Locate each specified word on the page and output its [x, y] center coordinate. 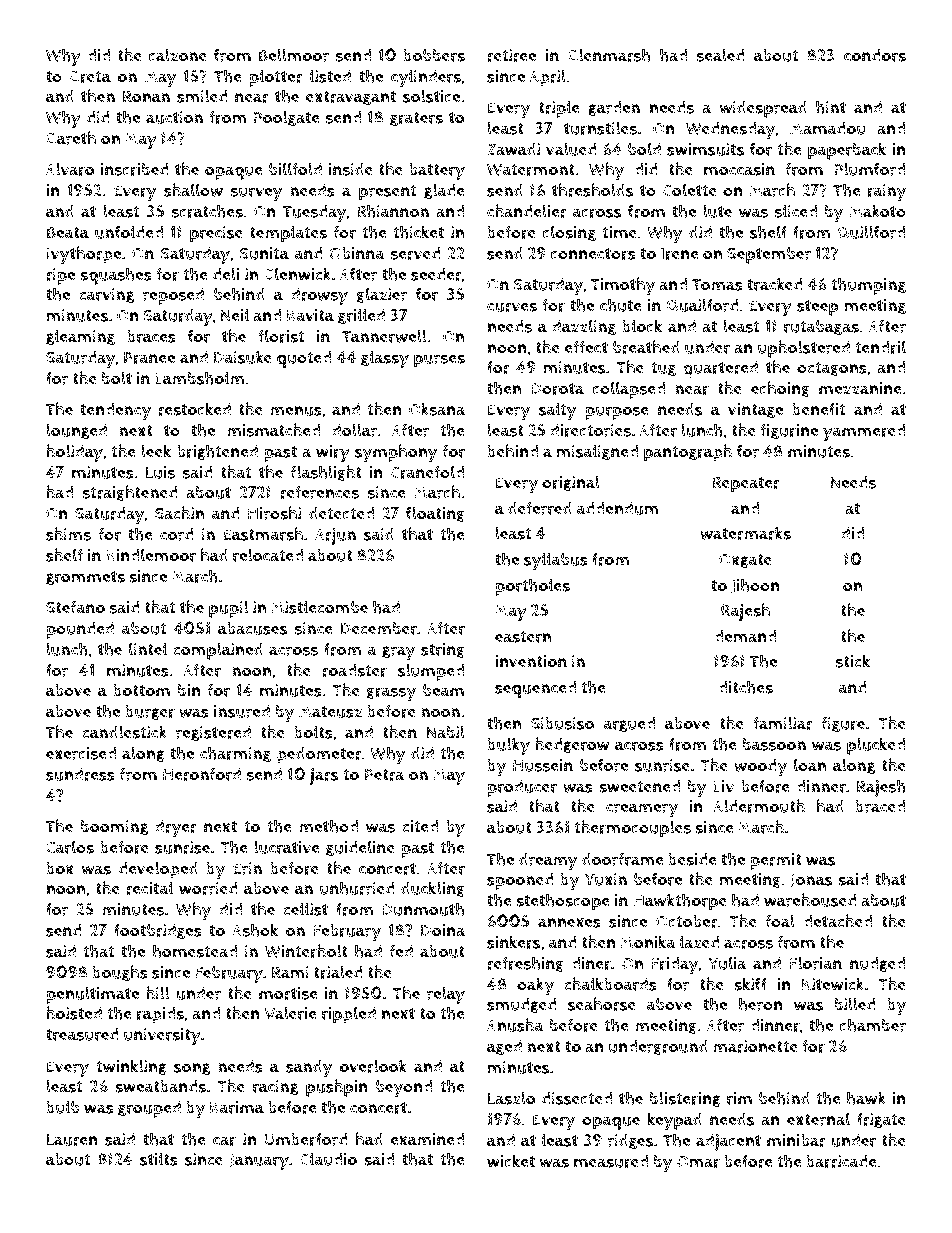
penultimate [92, 995]
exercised [81, 753]
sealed [720, 55]
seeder [436, 274]
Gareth [71, 138]
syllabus [556, 561]
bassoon [774, 744]
